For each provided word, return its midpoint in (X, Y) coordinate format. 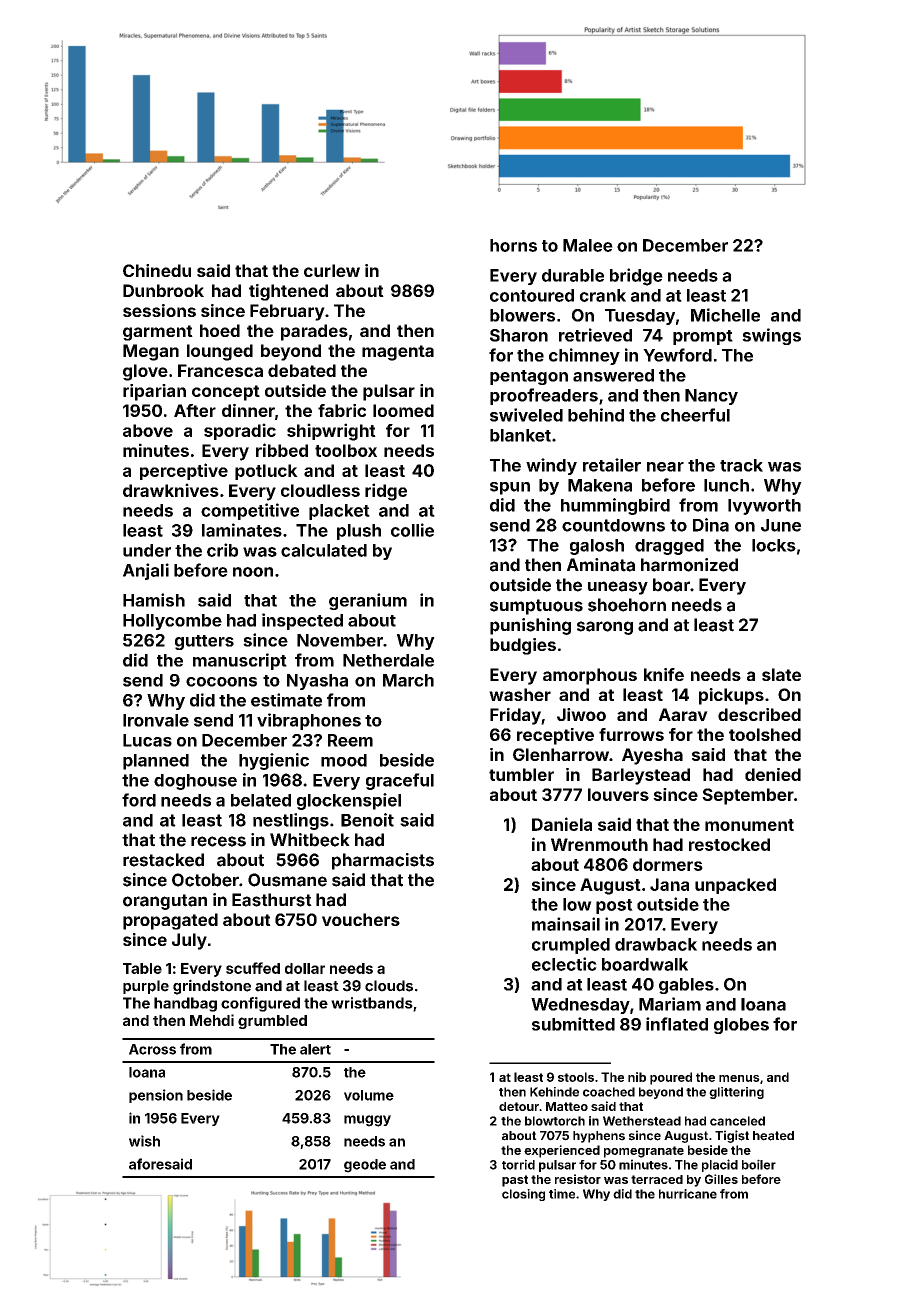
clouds (389, 986)
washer (520, 694)
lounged (220, 352)
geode (365, 1166)
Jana (669, 884)
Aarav (683, 714)
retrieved (595, 335)
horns (513, 245)
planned (156, 762)
